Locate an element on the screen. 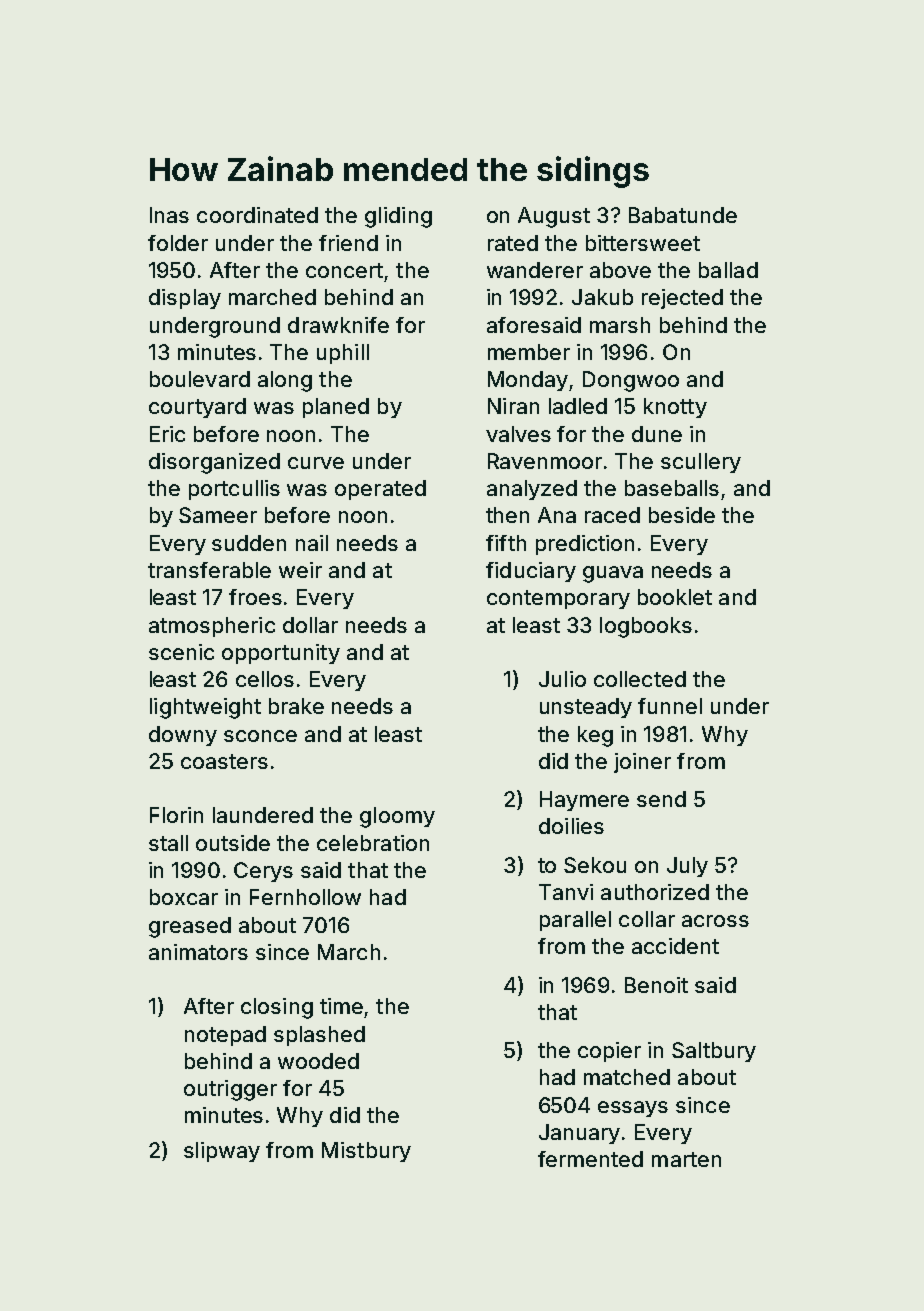  Julio is located at coordinates (562, 679).
